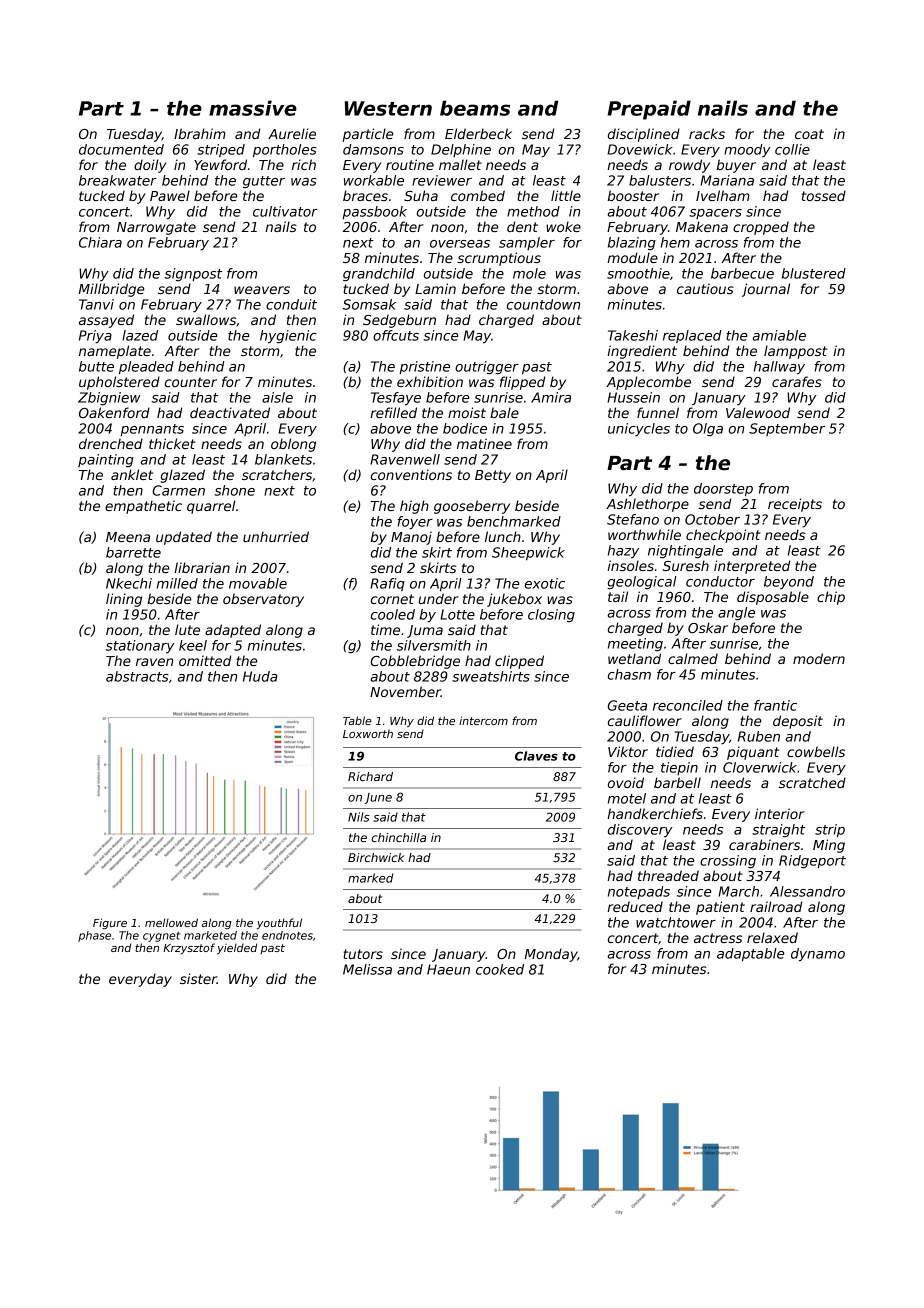 The width and height of the screenshot is (924, 1308). What do you see at coordinates (415, 662) in the screenshot?
I see `Cobblebridge` at bounding box center [415, 662].
